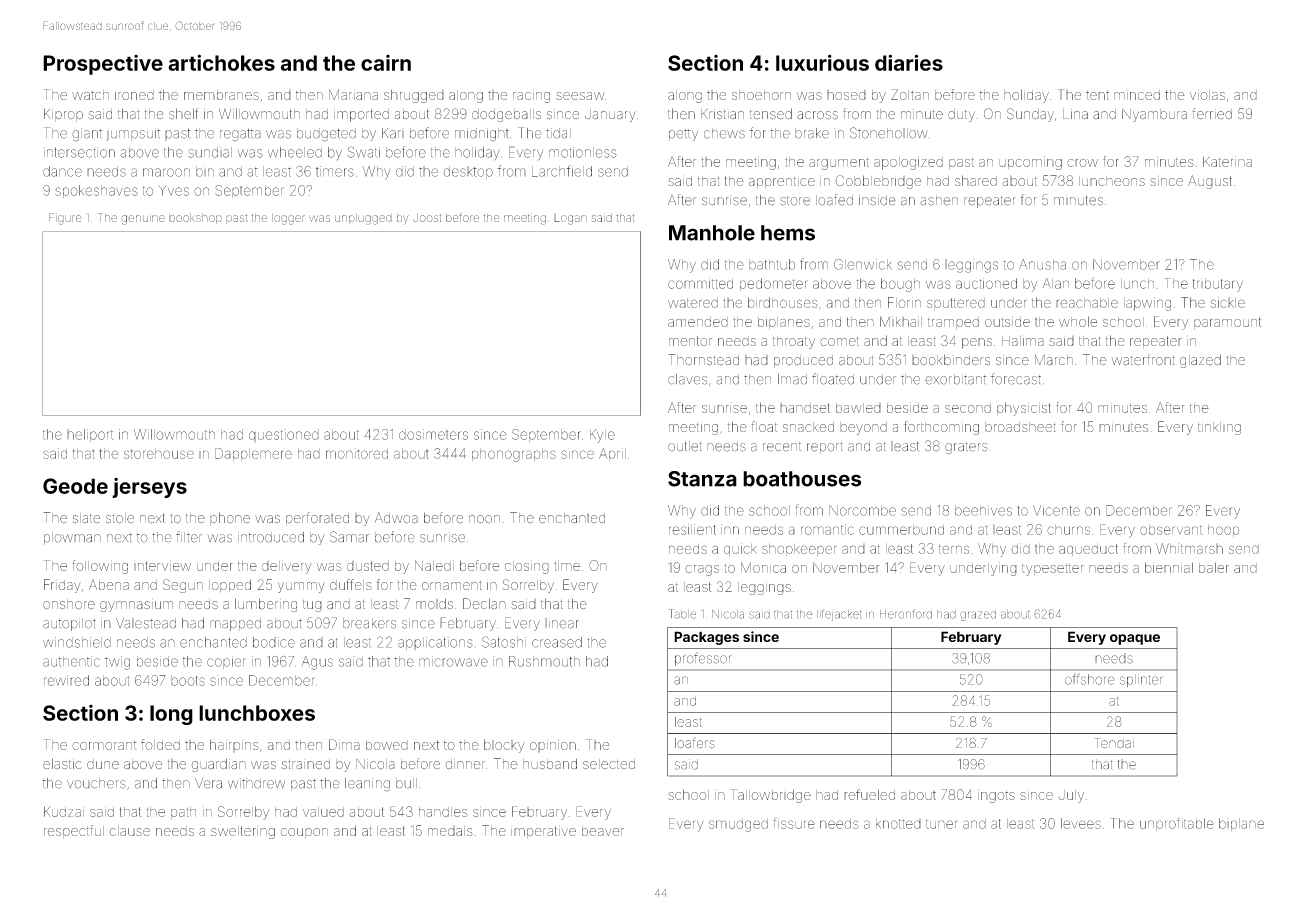 This page has height=924, width=1308. Describe the element at coordinates (271, 537) in the page. I see `introduced` at that location.
